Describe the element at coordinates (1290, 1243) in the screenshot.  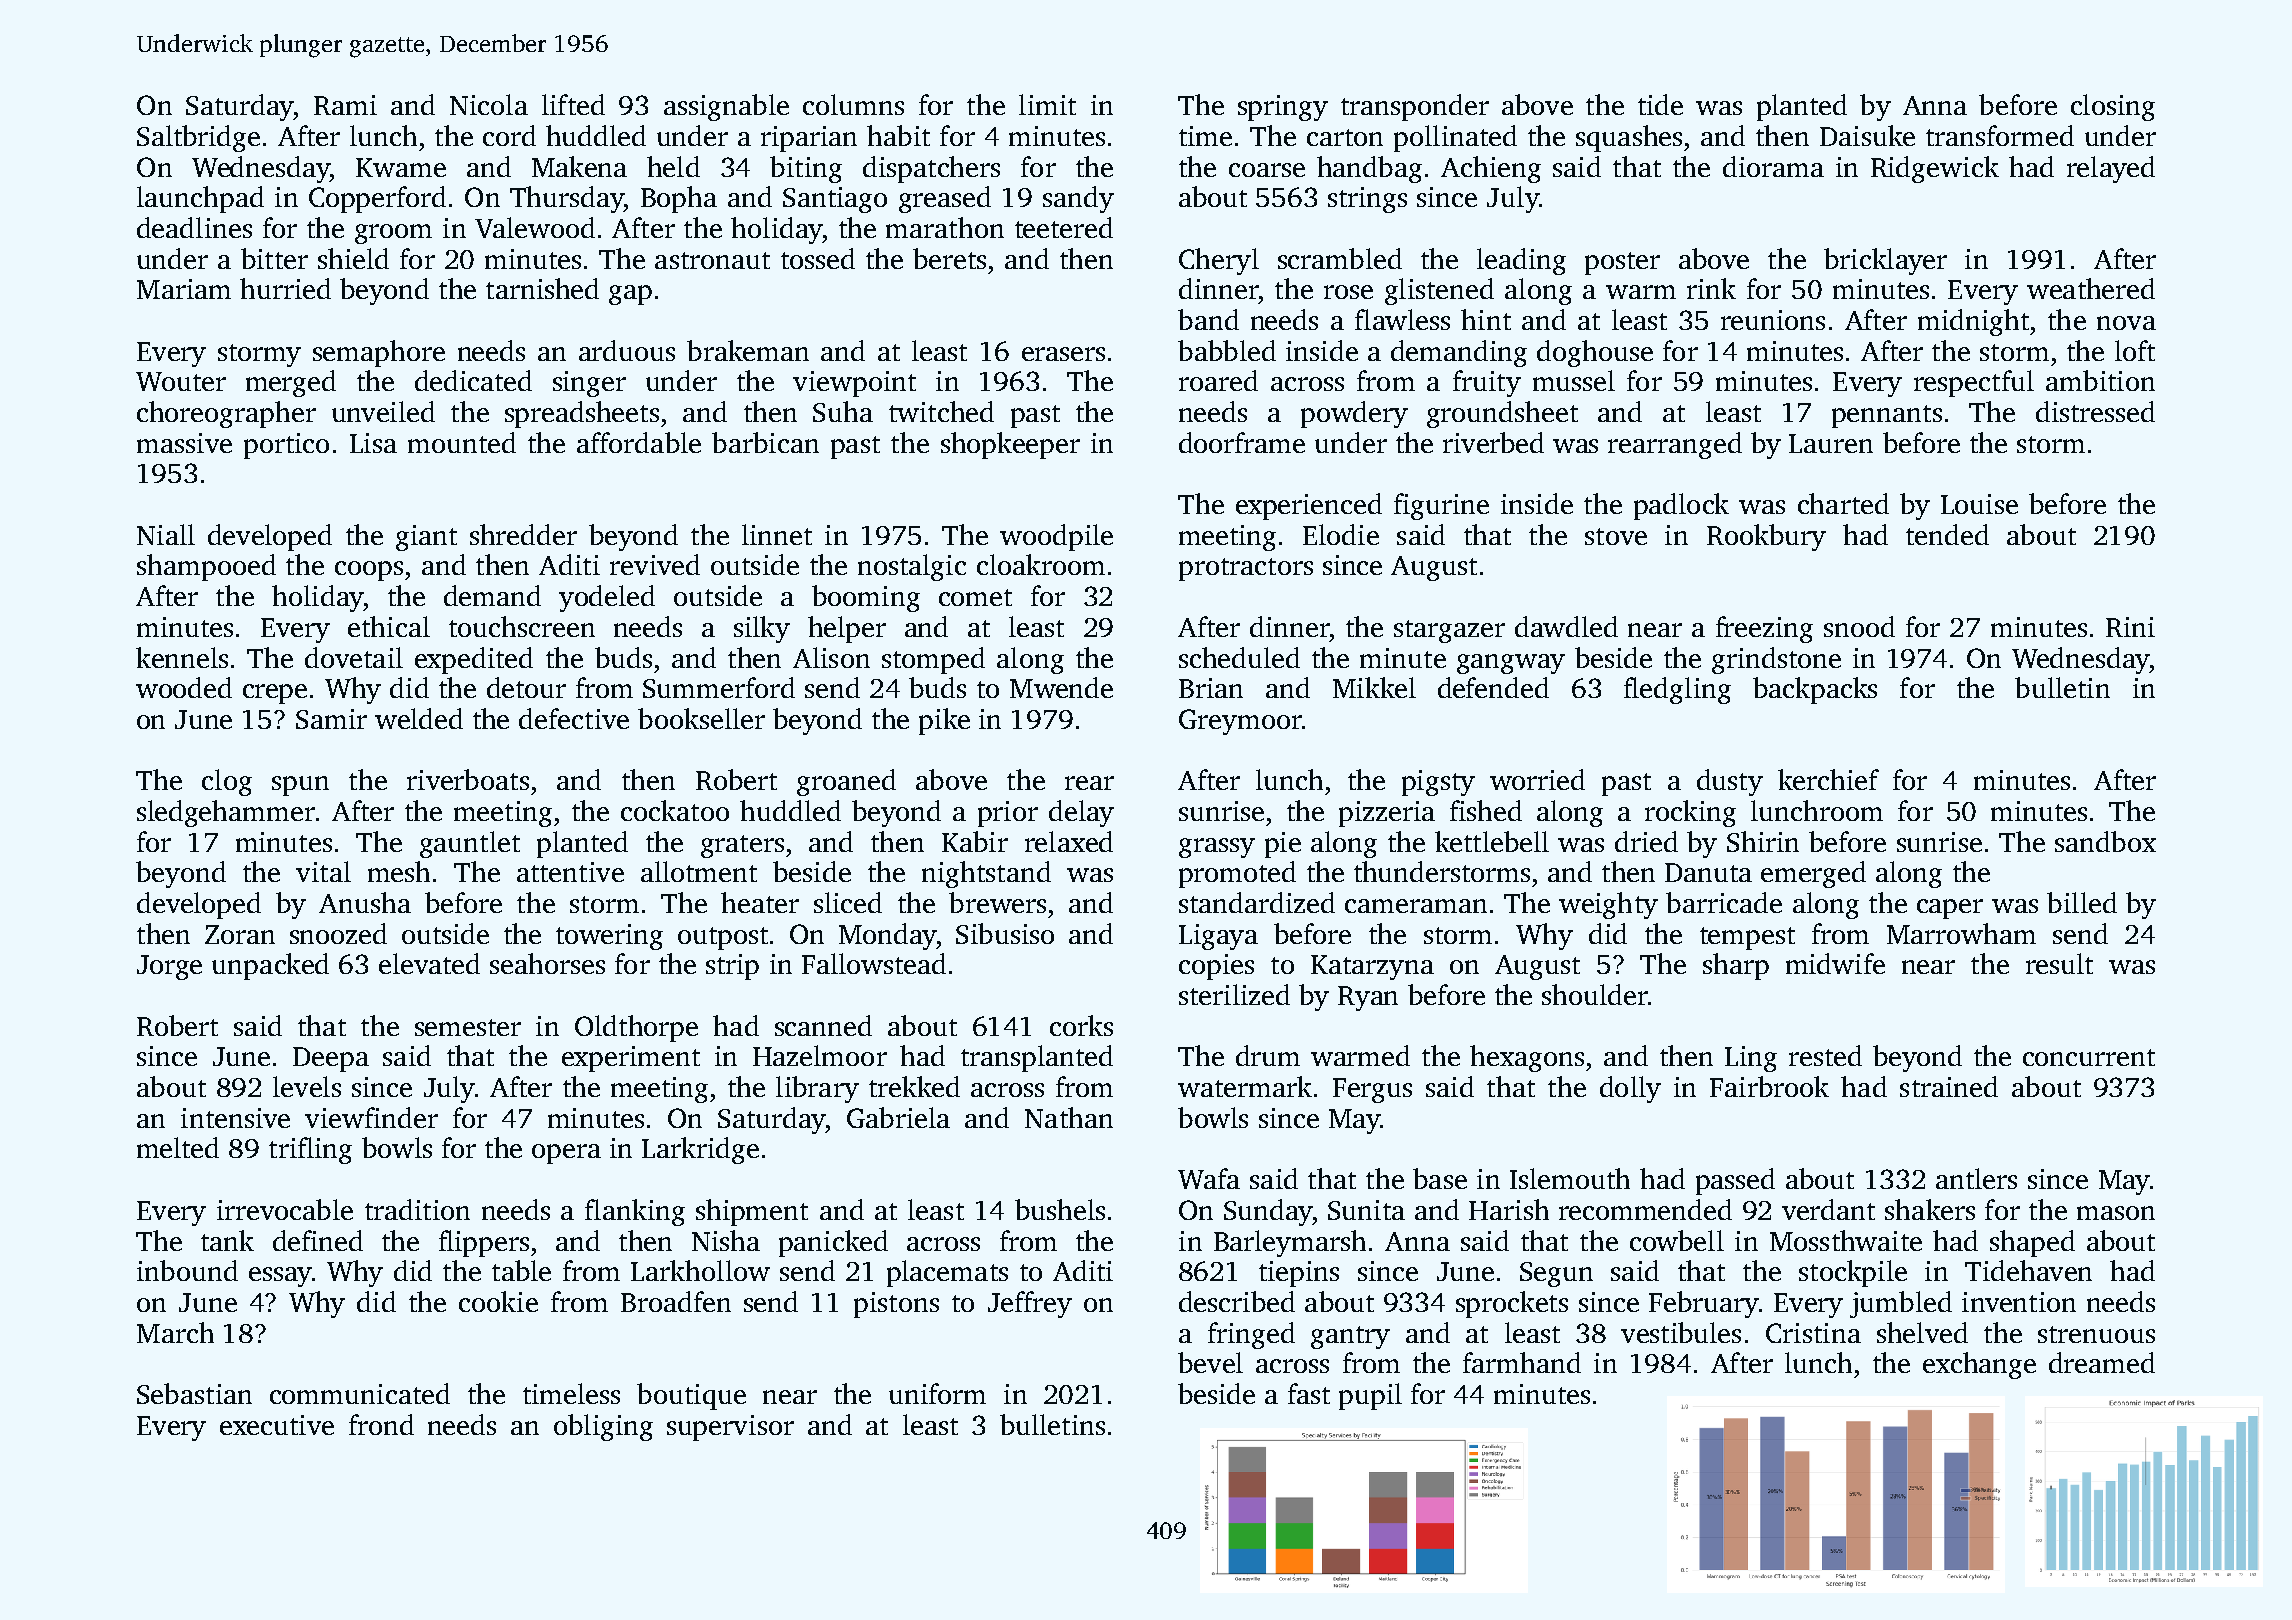
I see `Barleymarsh` at that location.
